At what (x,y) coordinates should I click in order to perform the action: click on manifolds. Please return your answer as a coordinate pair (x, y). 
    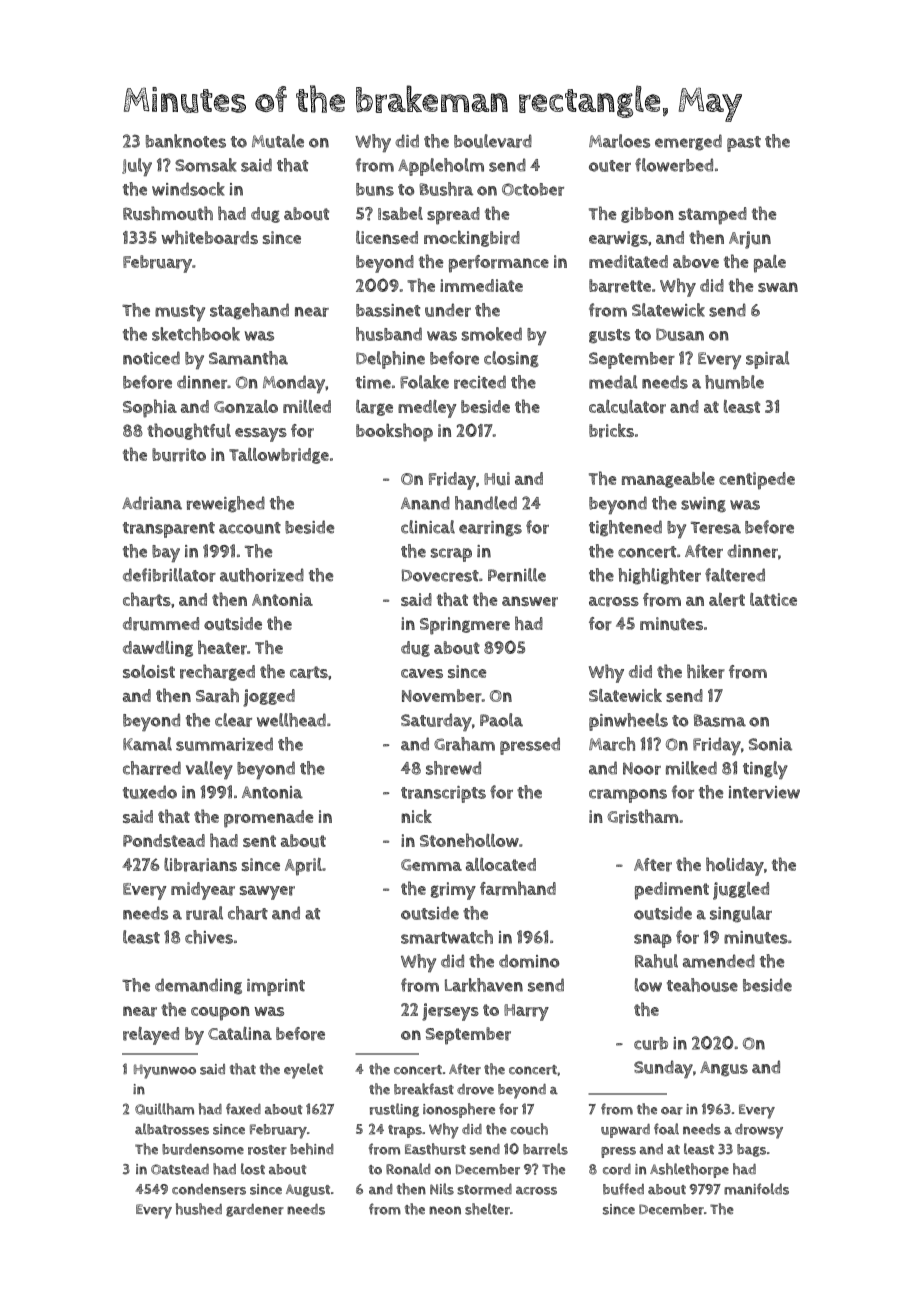
    Looking at the image, I should click on (756, 1189).
